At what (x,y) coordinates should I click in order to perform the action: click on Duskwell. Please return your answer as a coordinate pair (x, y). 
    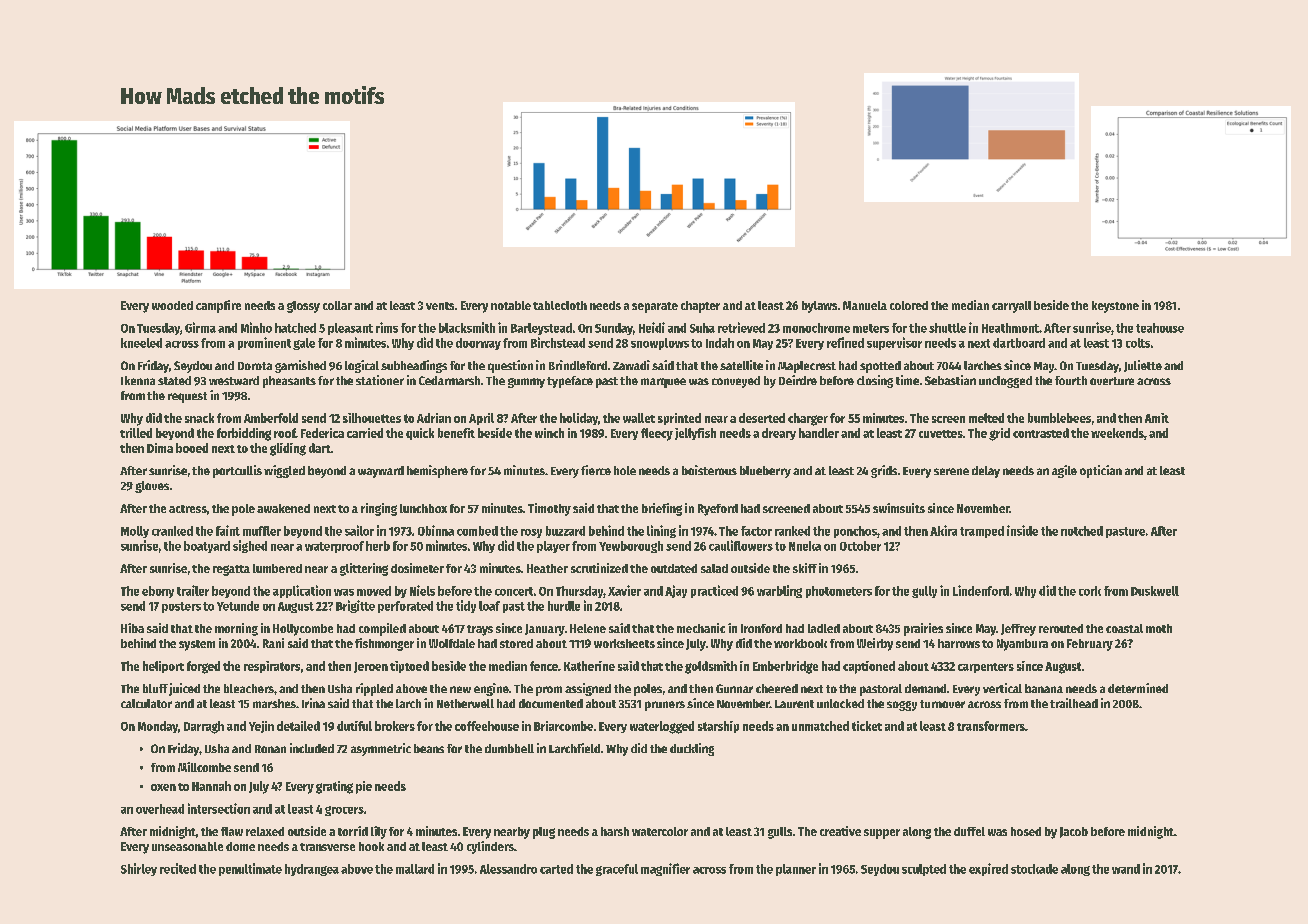
    Looking at the image, I should click on (1155, 591).
